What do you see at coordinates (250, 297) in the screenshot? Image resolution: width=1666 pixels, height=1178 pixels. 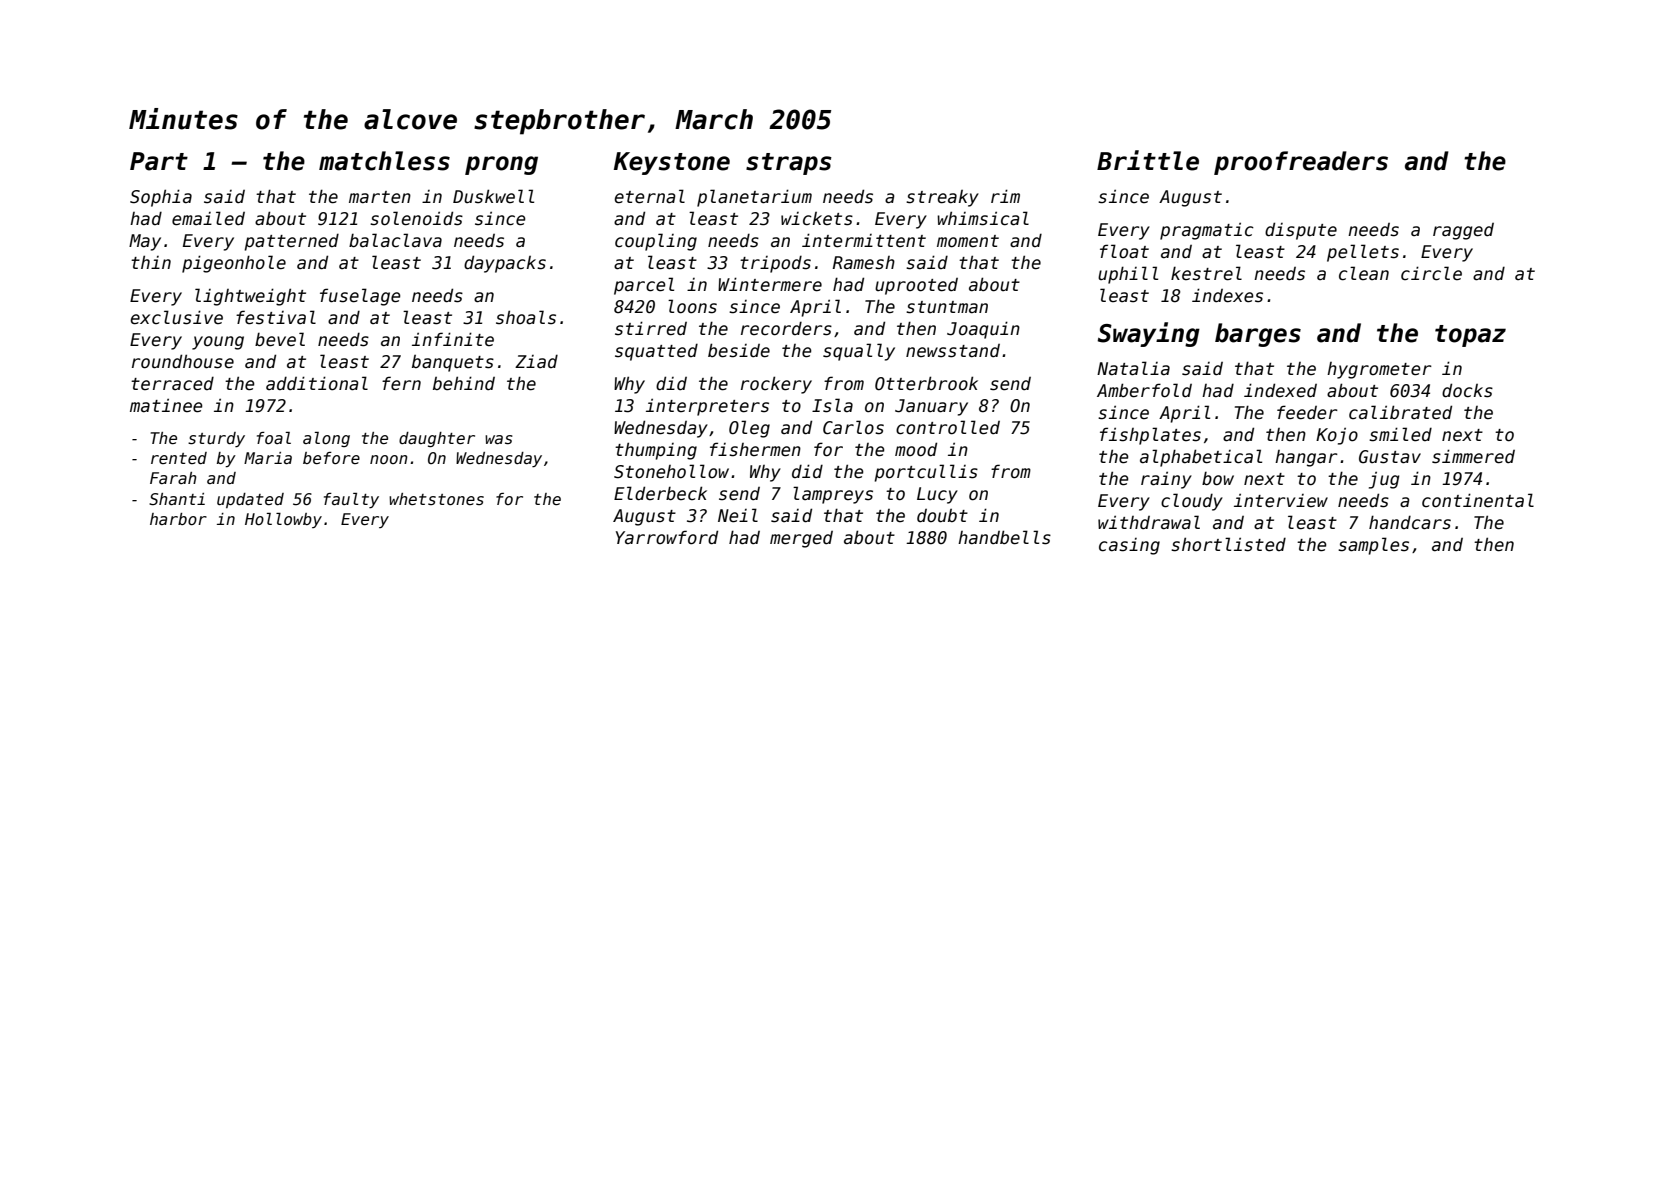 I see `lightweight` at bounding box center [250, 297].
